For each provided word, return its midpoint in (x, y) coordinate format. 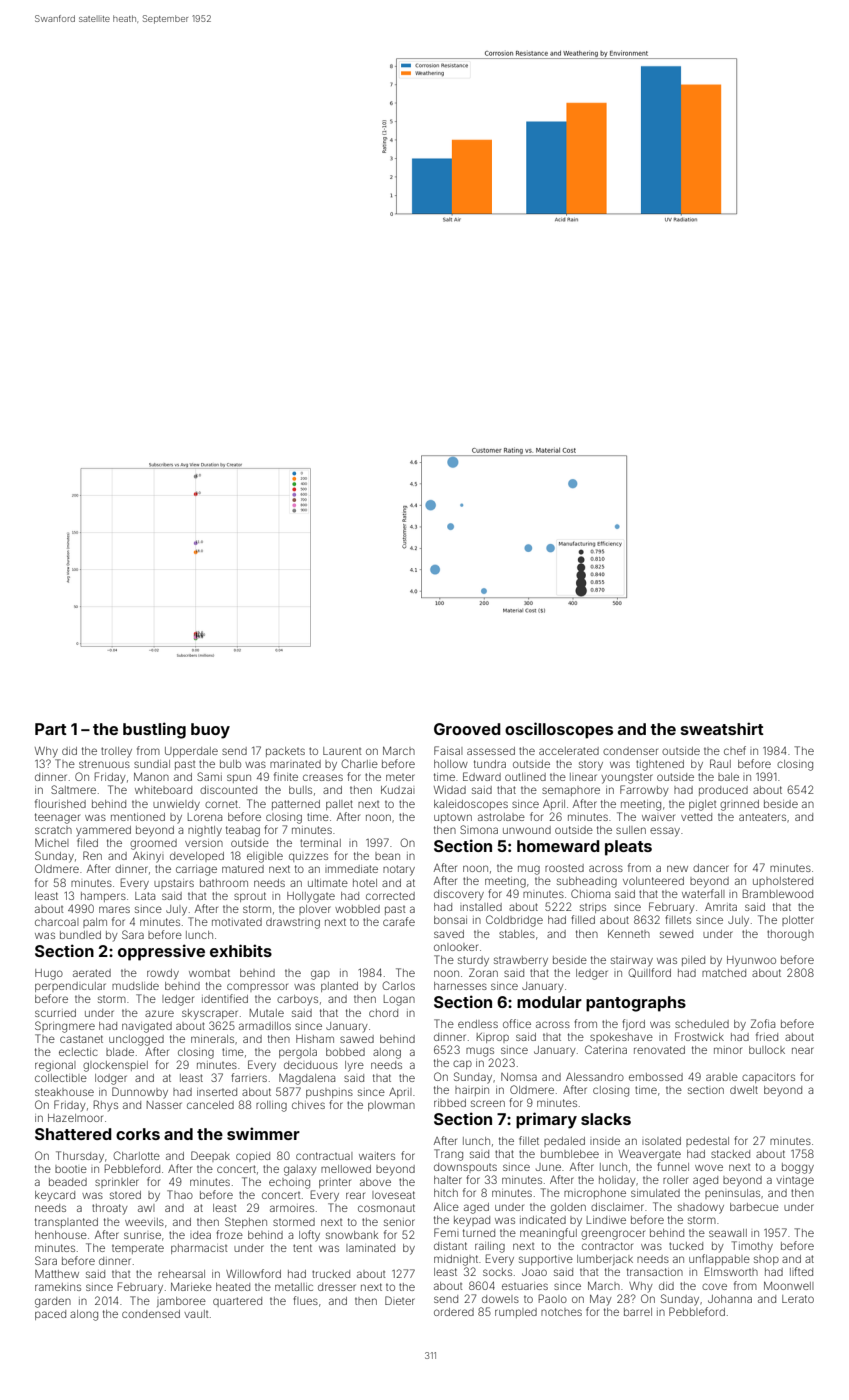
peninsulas (732, 1194)
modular (549, 1002)
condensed (151, 1314)
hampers (103, 897)
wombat (209, 973)
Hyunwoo (751, 961)
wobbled (357, 909)
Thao (180, 1194)
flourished (60, 803)
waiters (377, 1156)
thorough (790, 935)
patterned (296, 805)
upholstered (783, 882)
